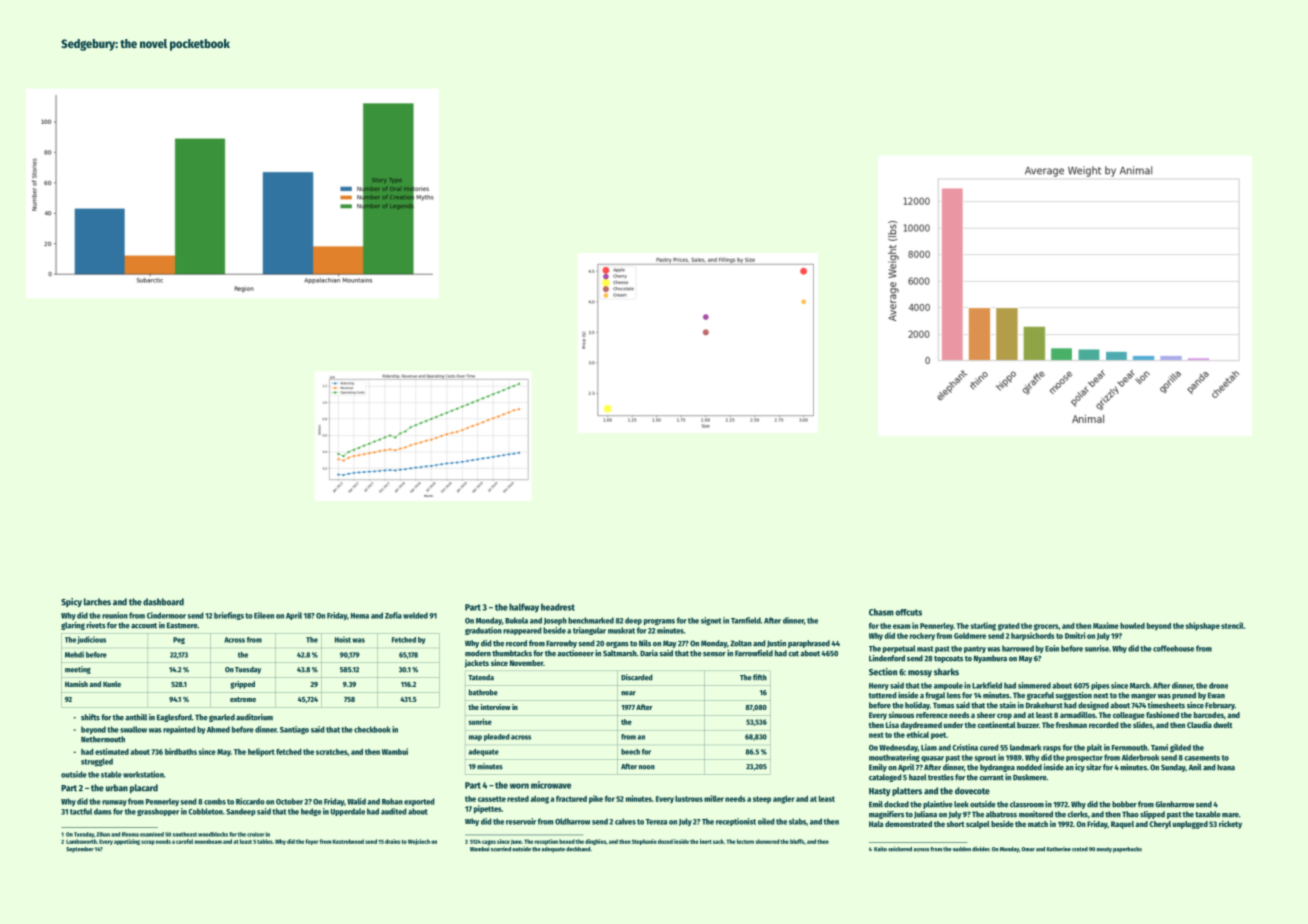  I want to click on poet, so click(938, 736).
